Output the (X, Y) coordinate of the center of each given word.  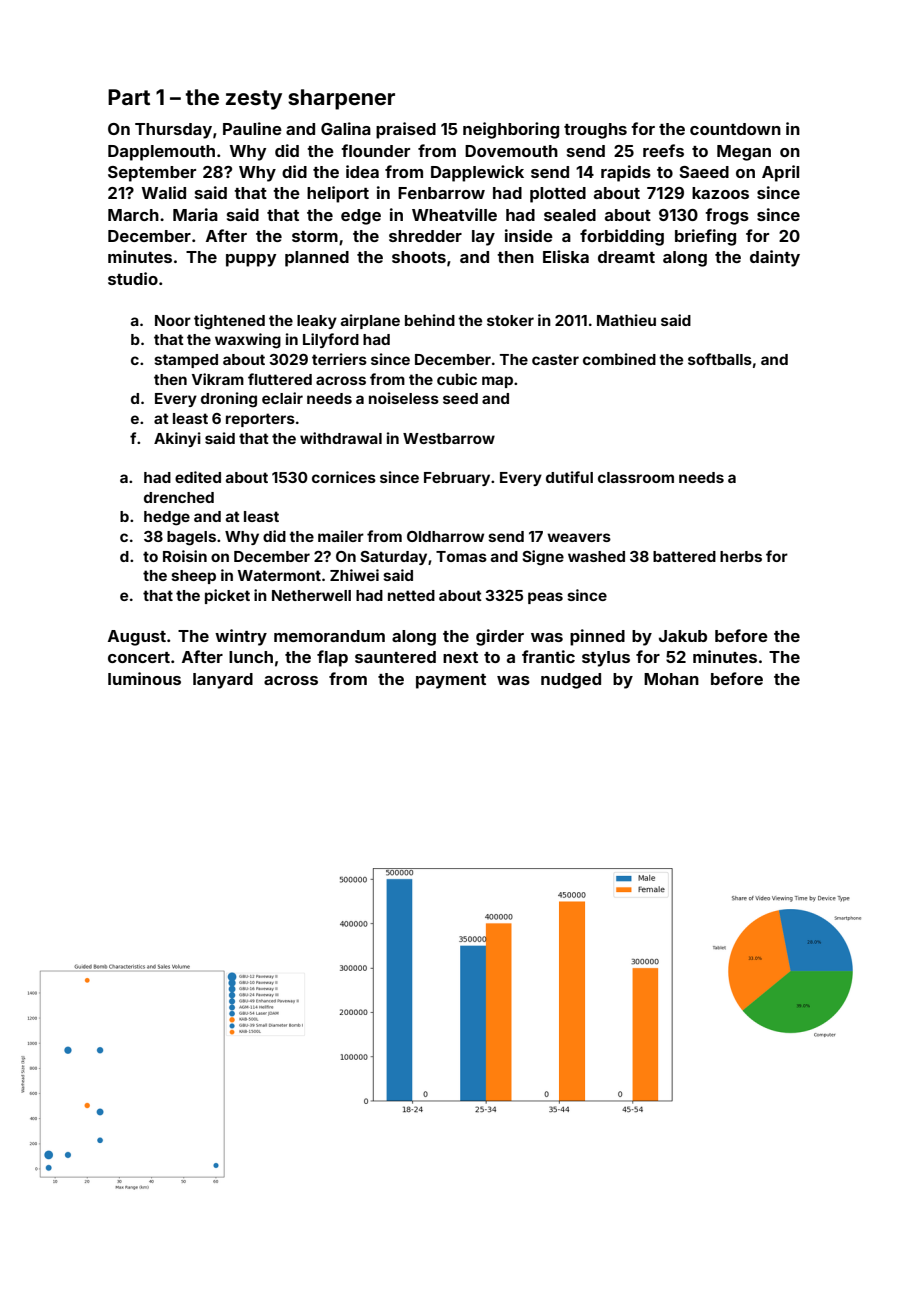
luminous (144, 678)
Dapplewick (477, 173)
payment (451, 681)
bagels (191, 538)
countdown (735, 129)
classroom (636, 477)
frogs (727, 216)
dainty (775, 258)
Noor (173, 320)
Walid (164, 192)
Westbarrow (449, 438)
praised (406, 130)
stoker (510, 320)
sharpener (341, 99)
